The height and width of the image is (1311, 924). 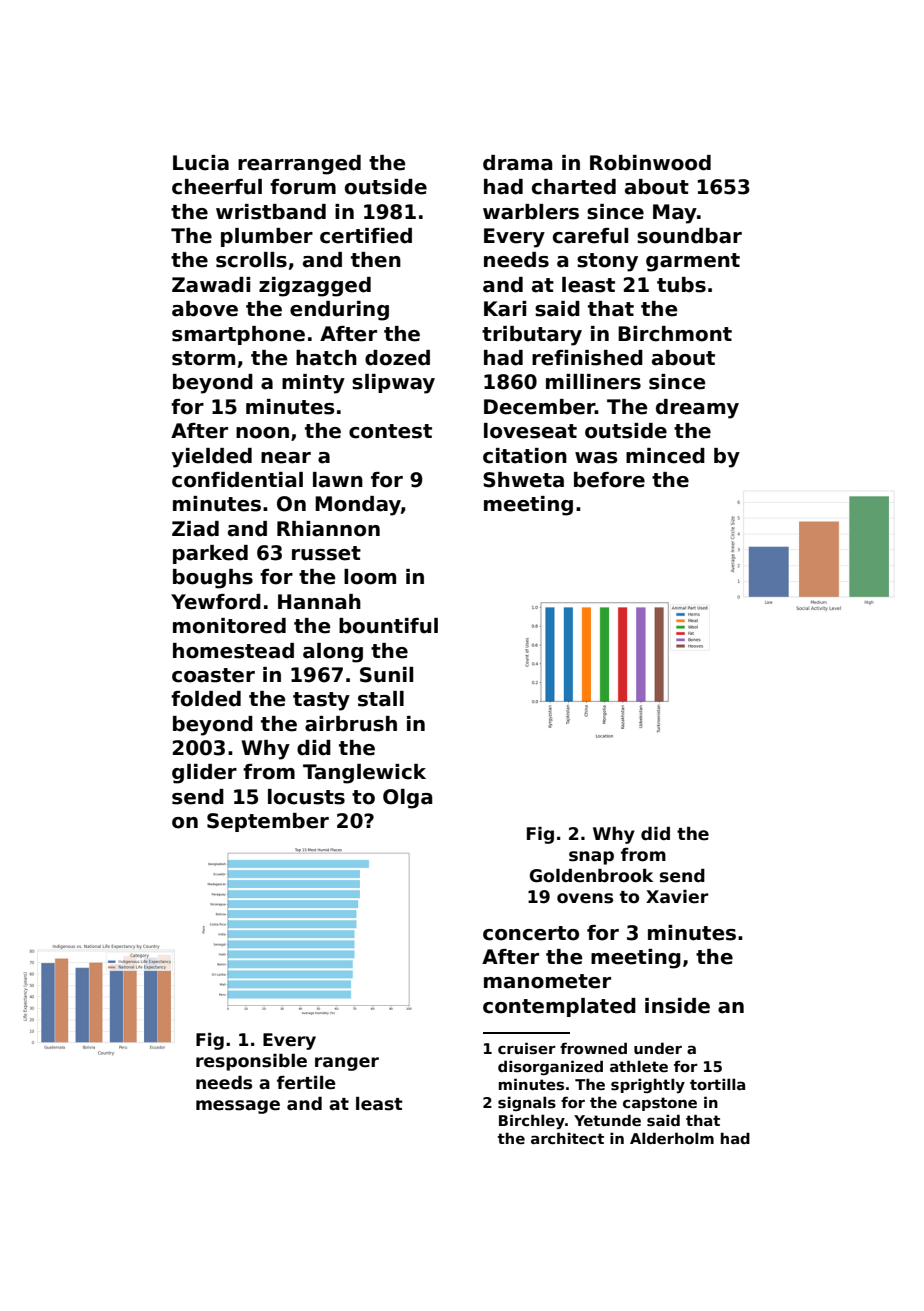 I want to click on Olga, so click(x=407, y=799).
